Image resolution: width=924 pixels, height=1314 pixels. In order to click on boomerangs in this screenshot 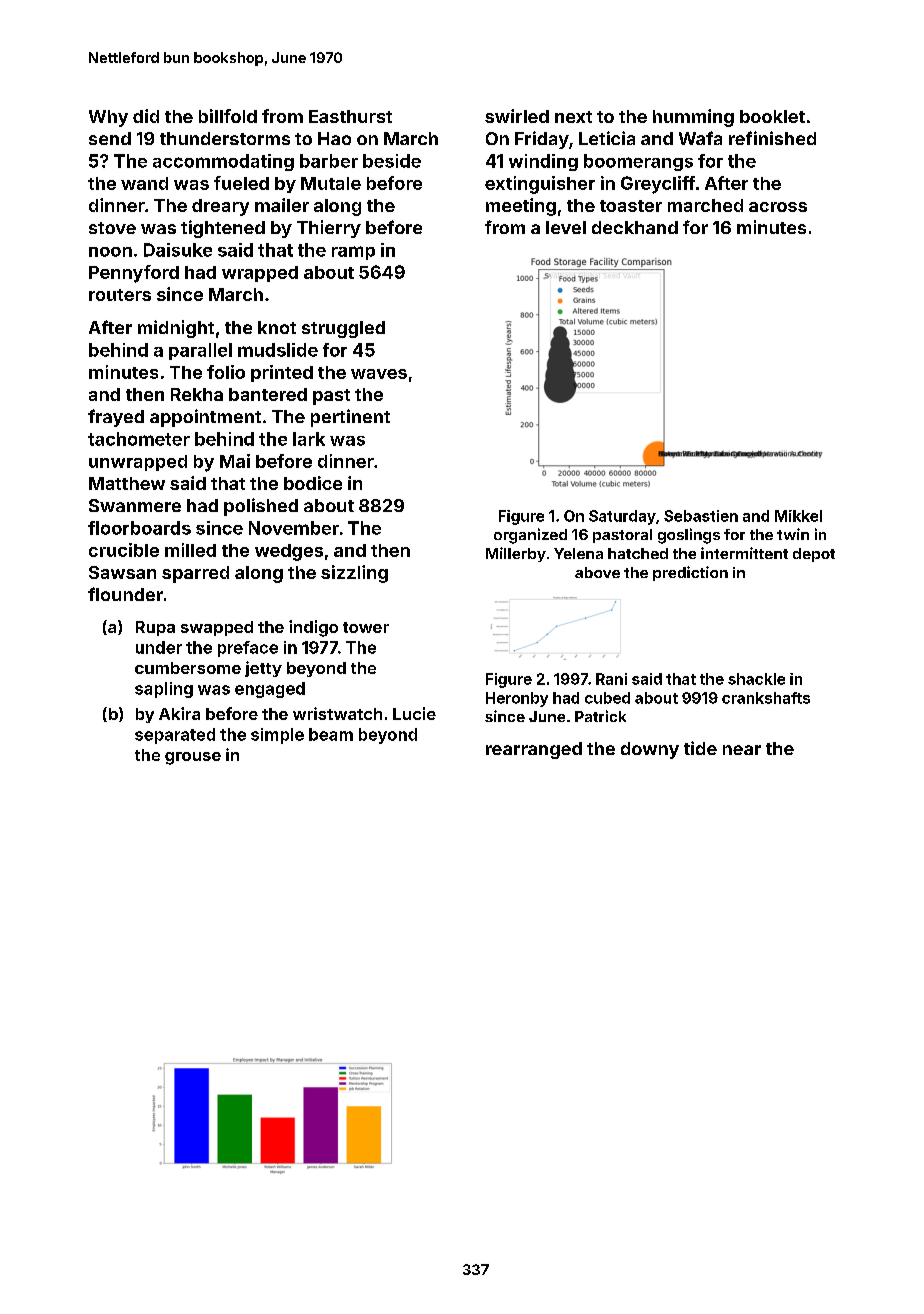, I will do `click(638, 162)`.
